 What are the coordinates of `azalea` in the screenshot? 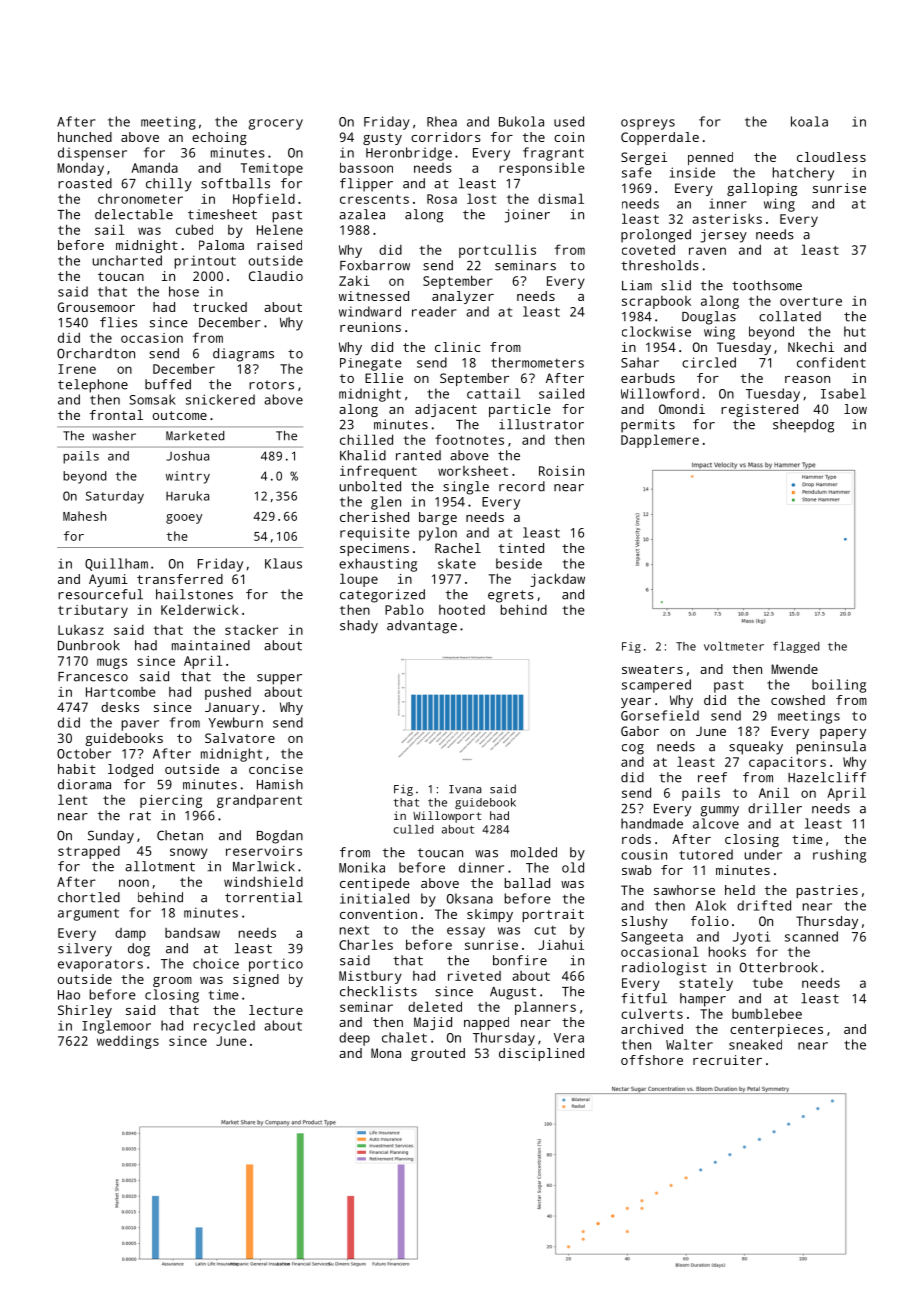 It's located at (362, 214).
